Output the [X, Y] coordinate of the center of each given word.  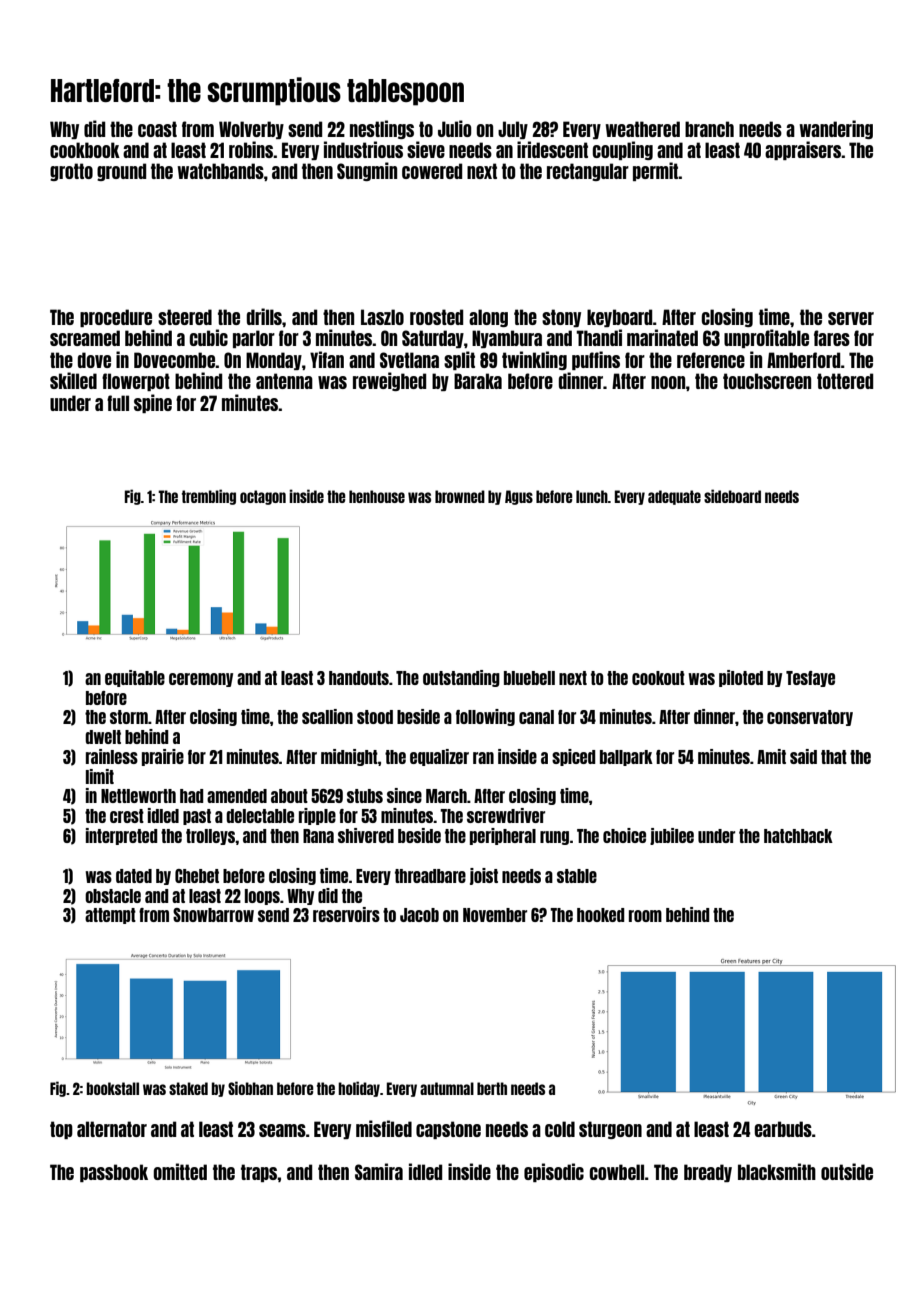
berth [492, 1088]
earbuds [783, 1129]
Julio [455, 128]
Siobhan [250, 1088]
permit [656, 171]
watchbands [221, 171]
